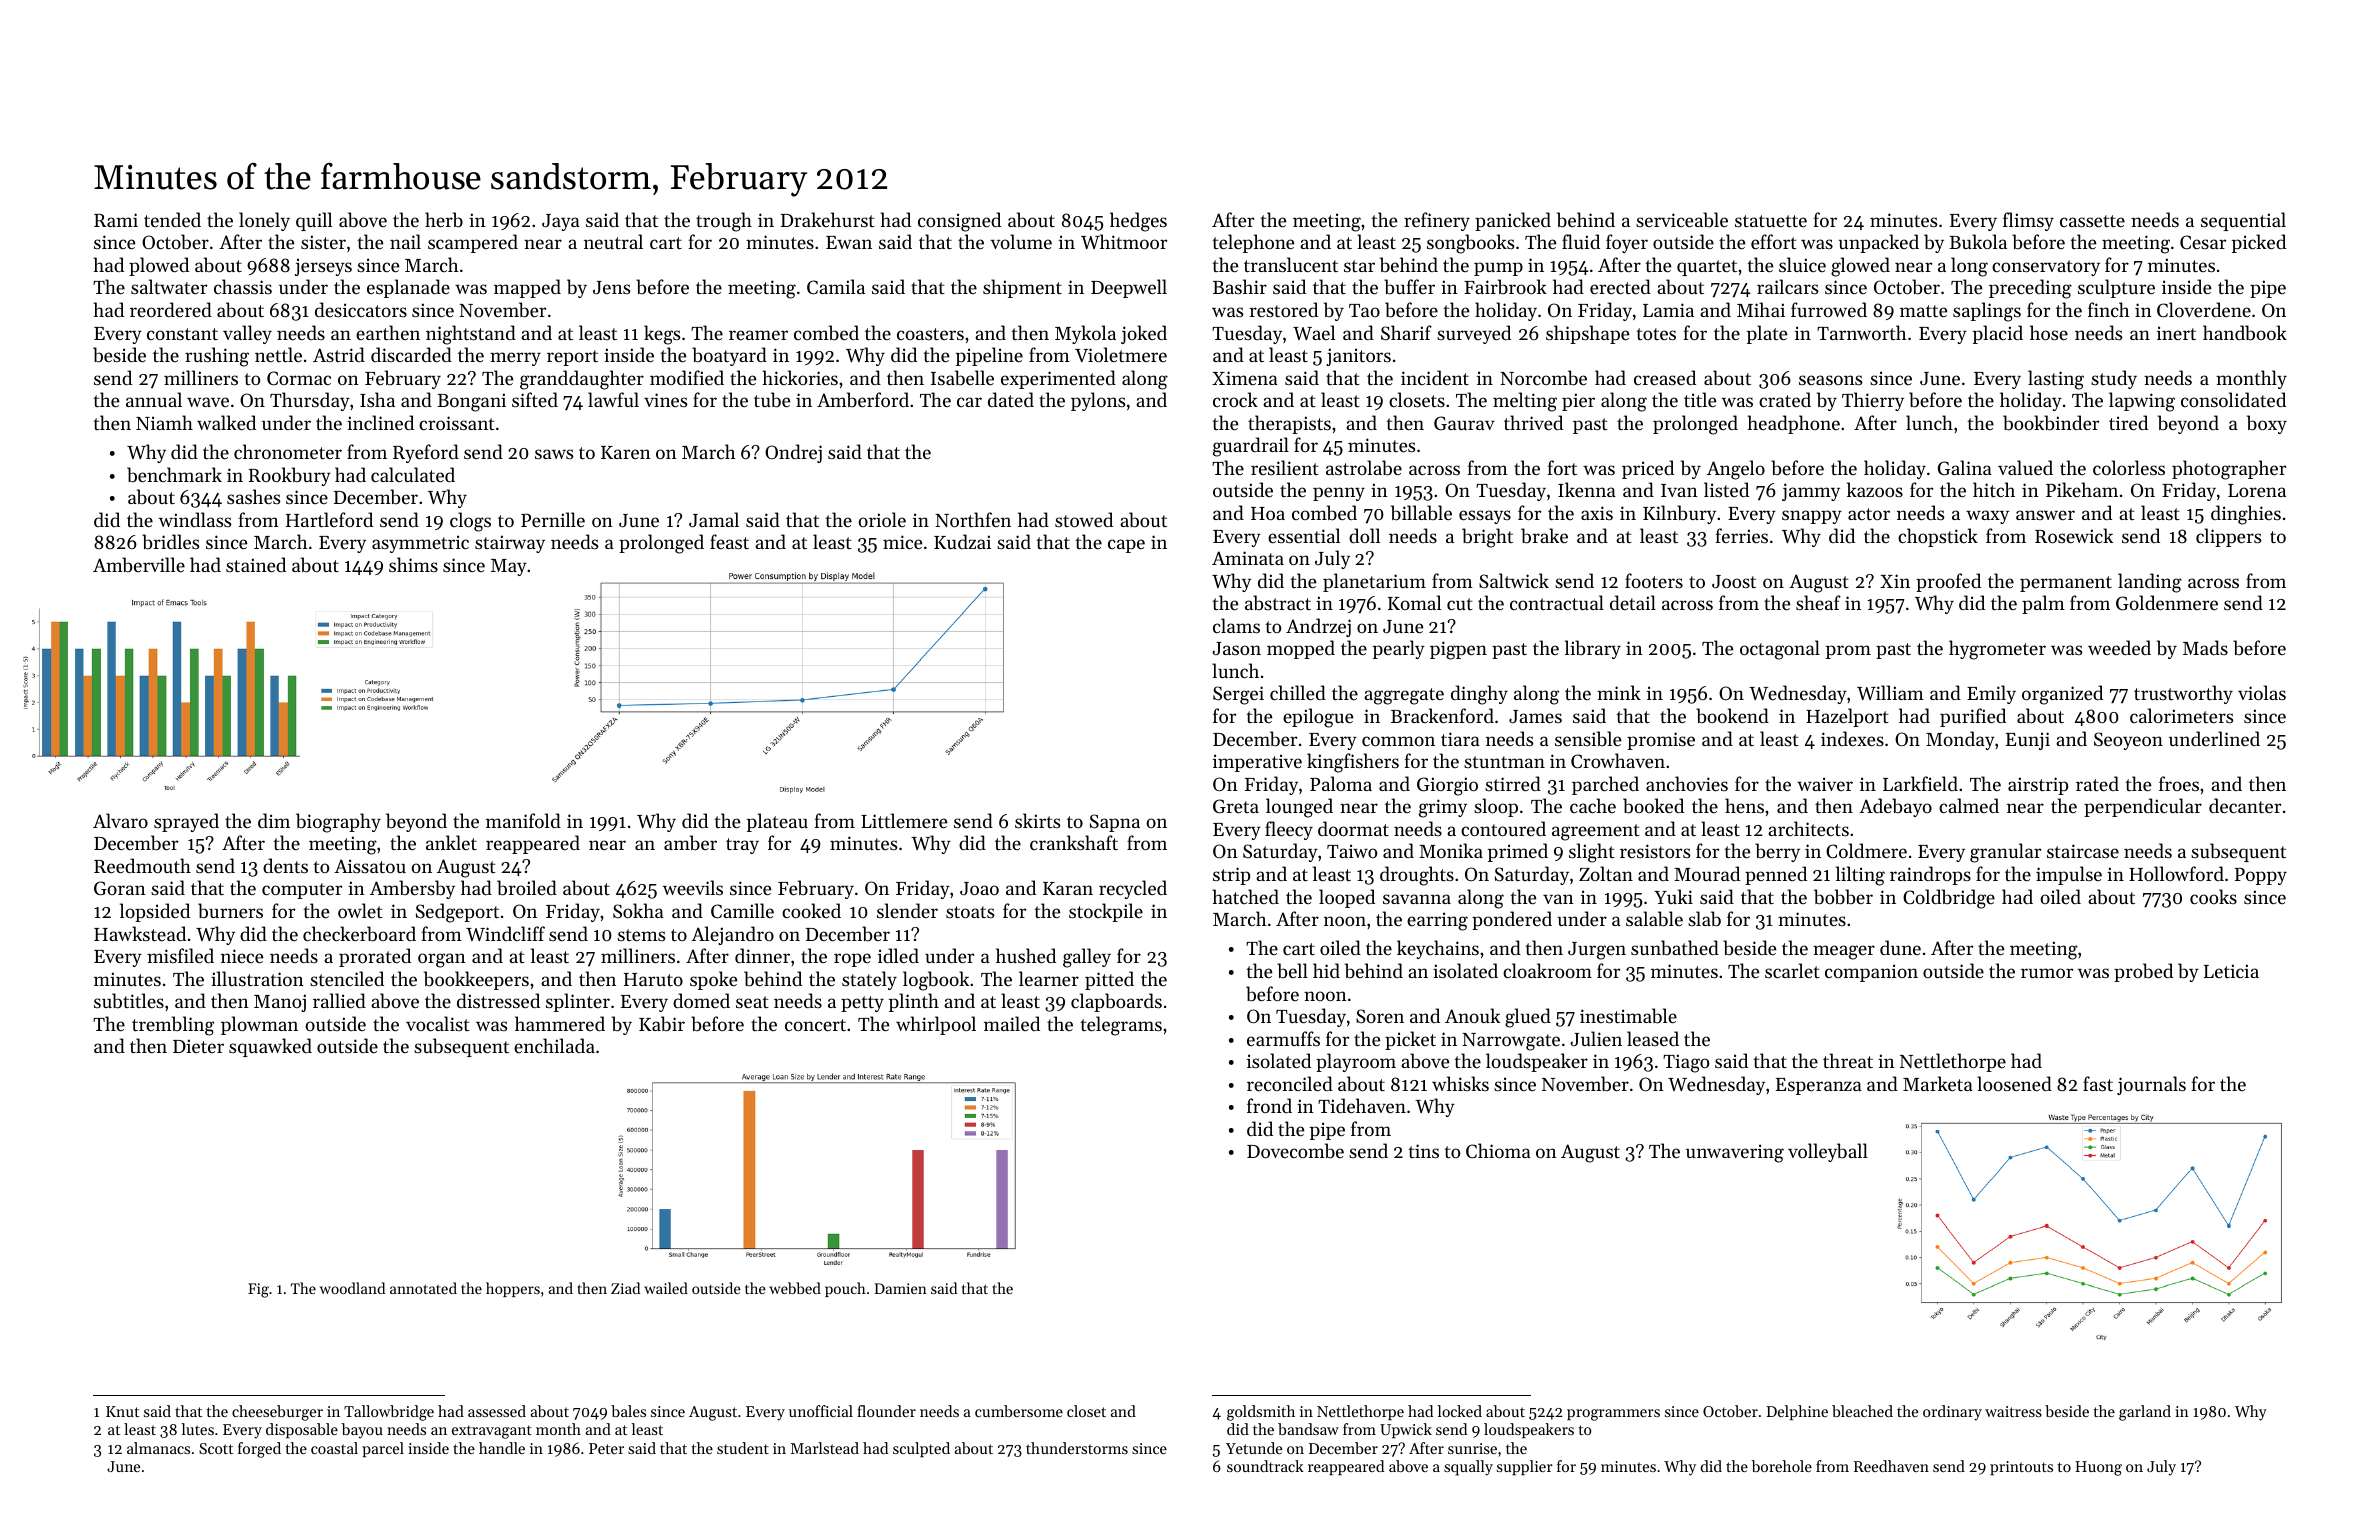 Image resolution: width=2380 pixels, height=1540 pixels. I want to click on parcel, so click(383, 1449).
